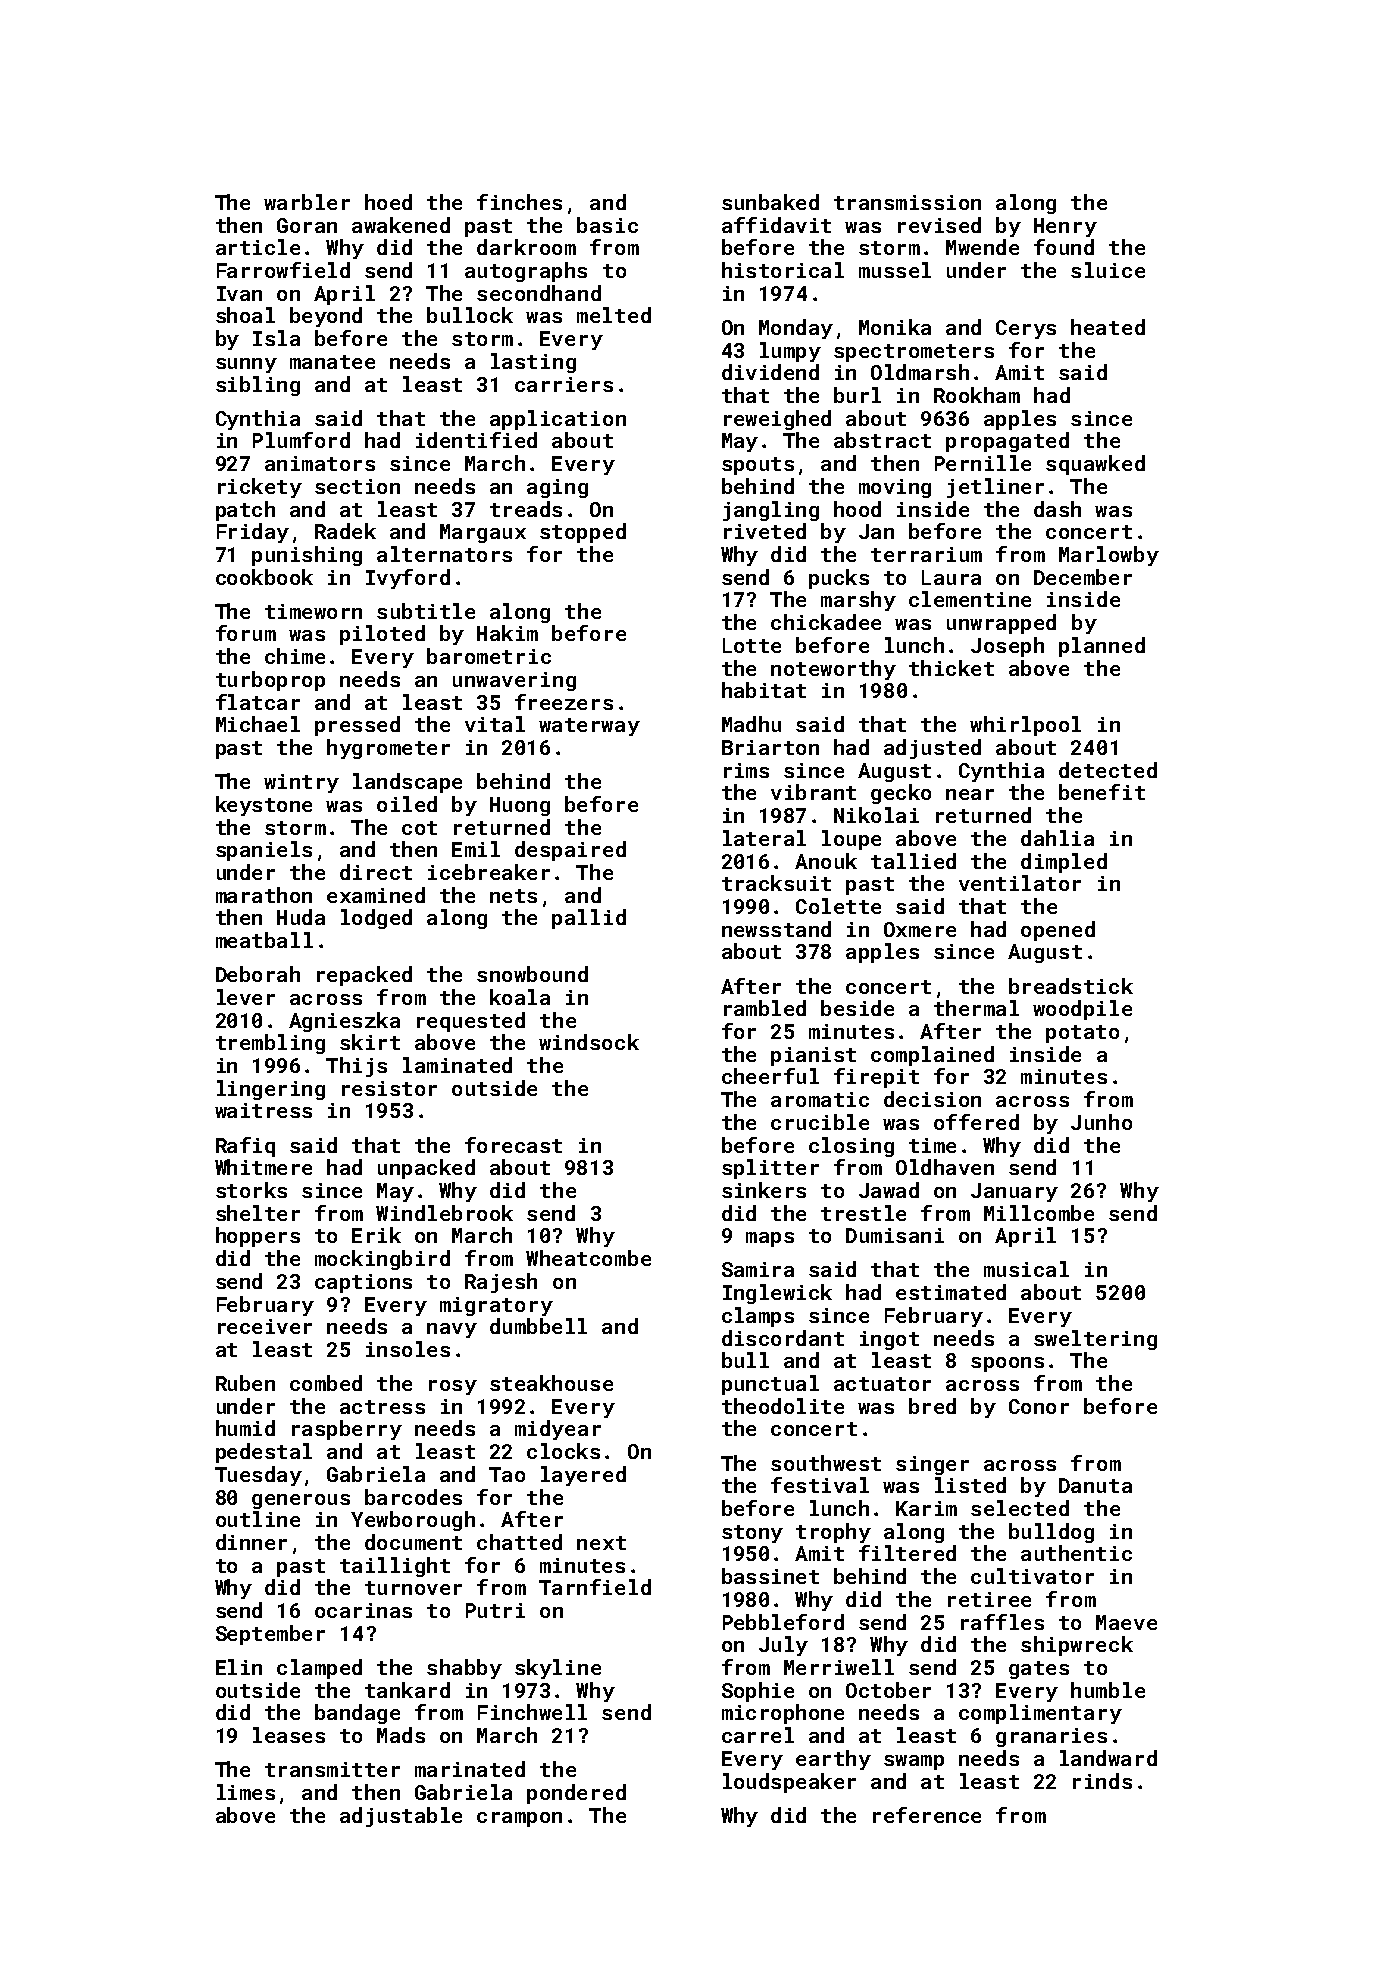  Describe the element at coordinates (758, 1735) in the image. I see `carrel` at that location.
